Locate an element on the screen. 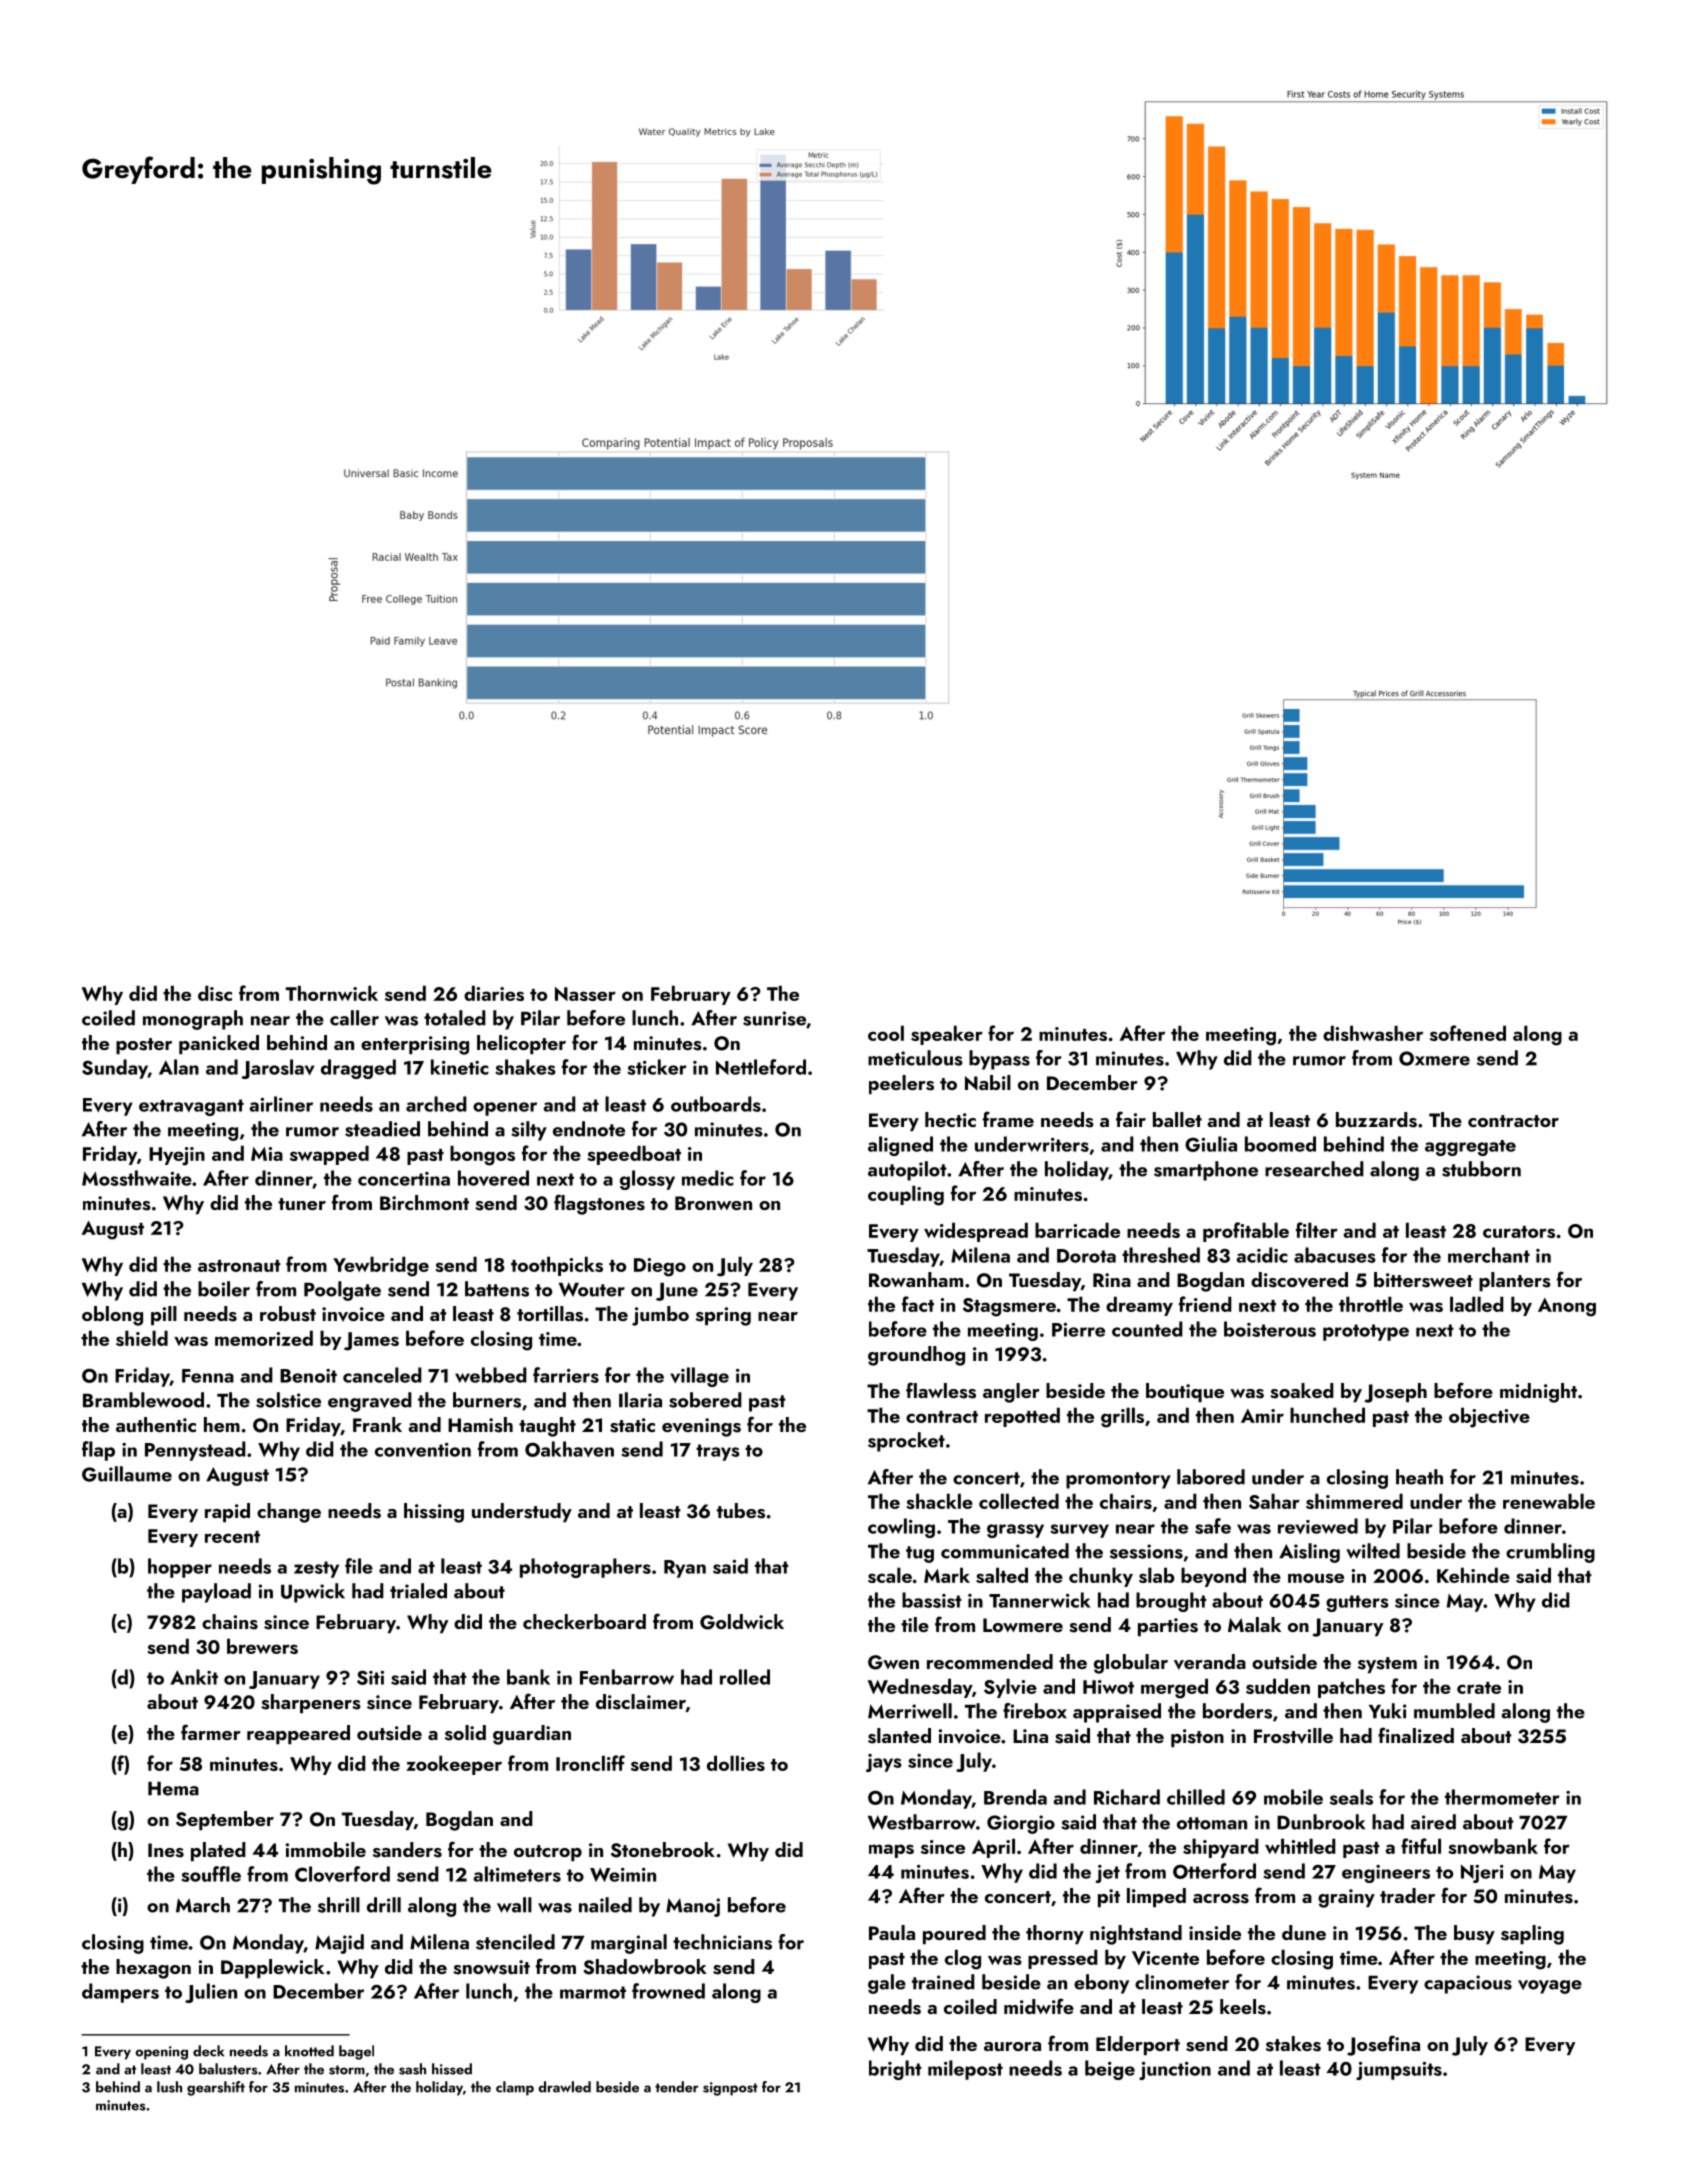  Thornwick is located at coordinates (332, 993).
